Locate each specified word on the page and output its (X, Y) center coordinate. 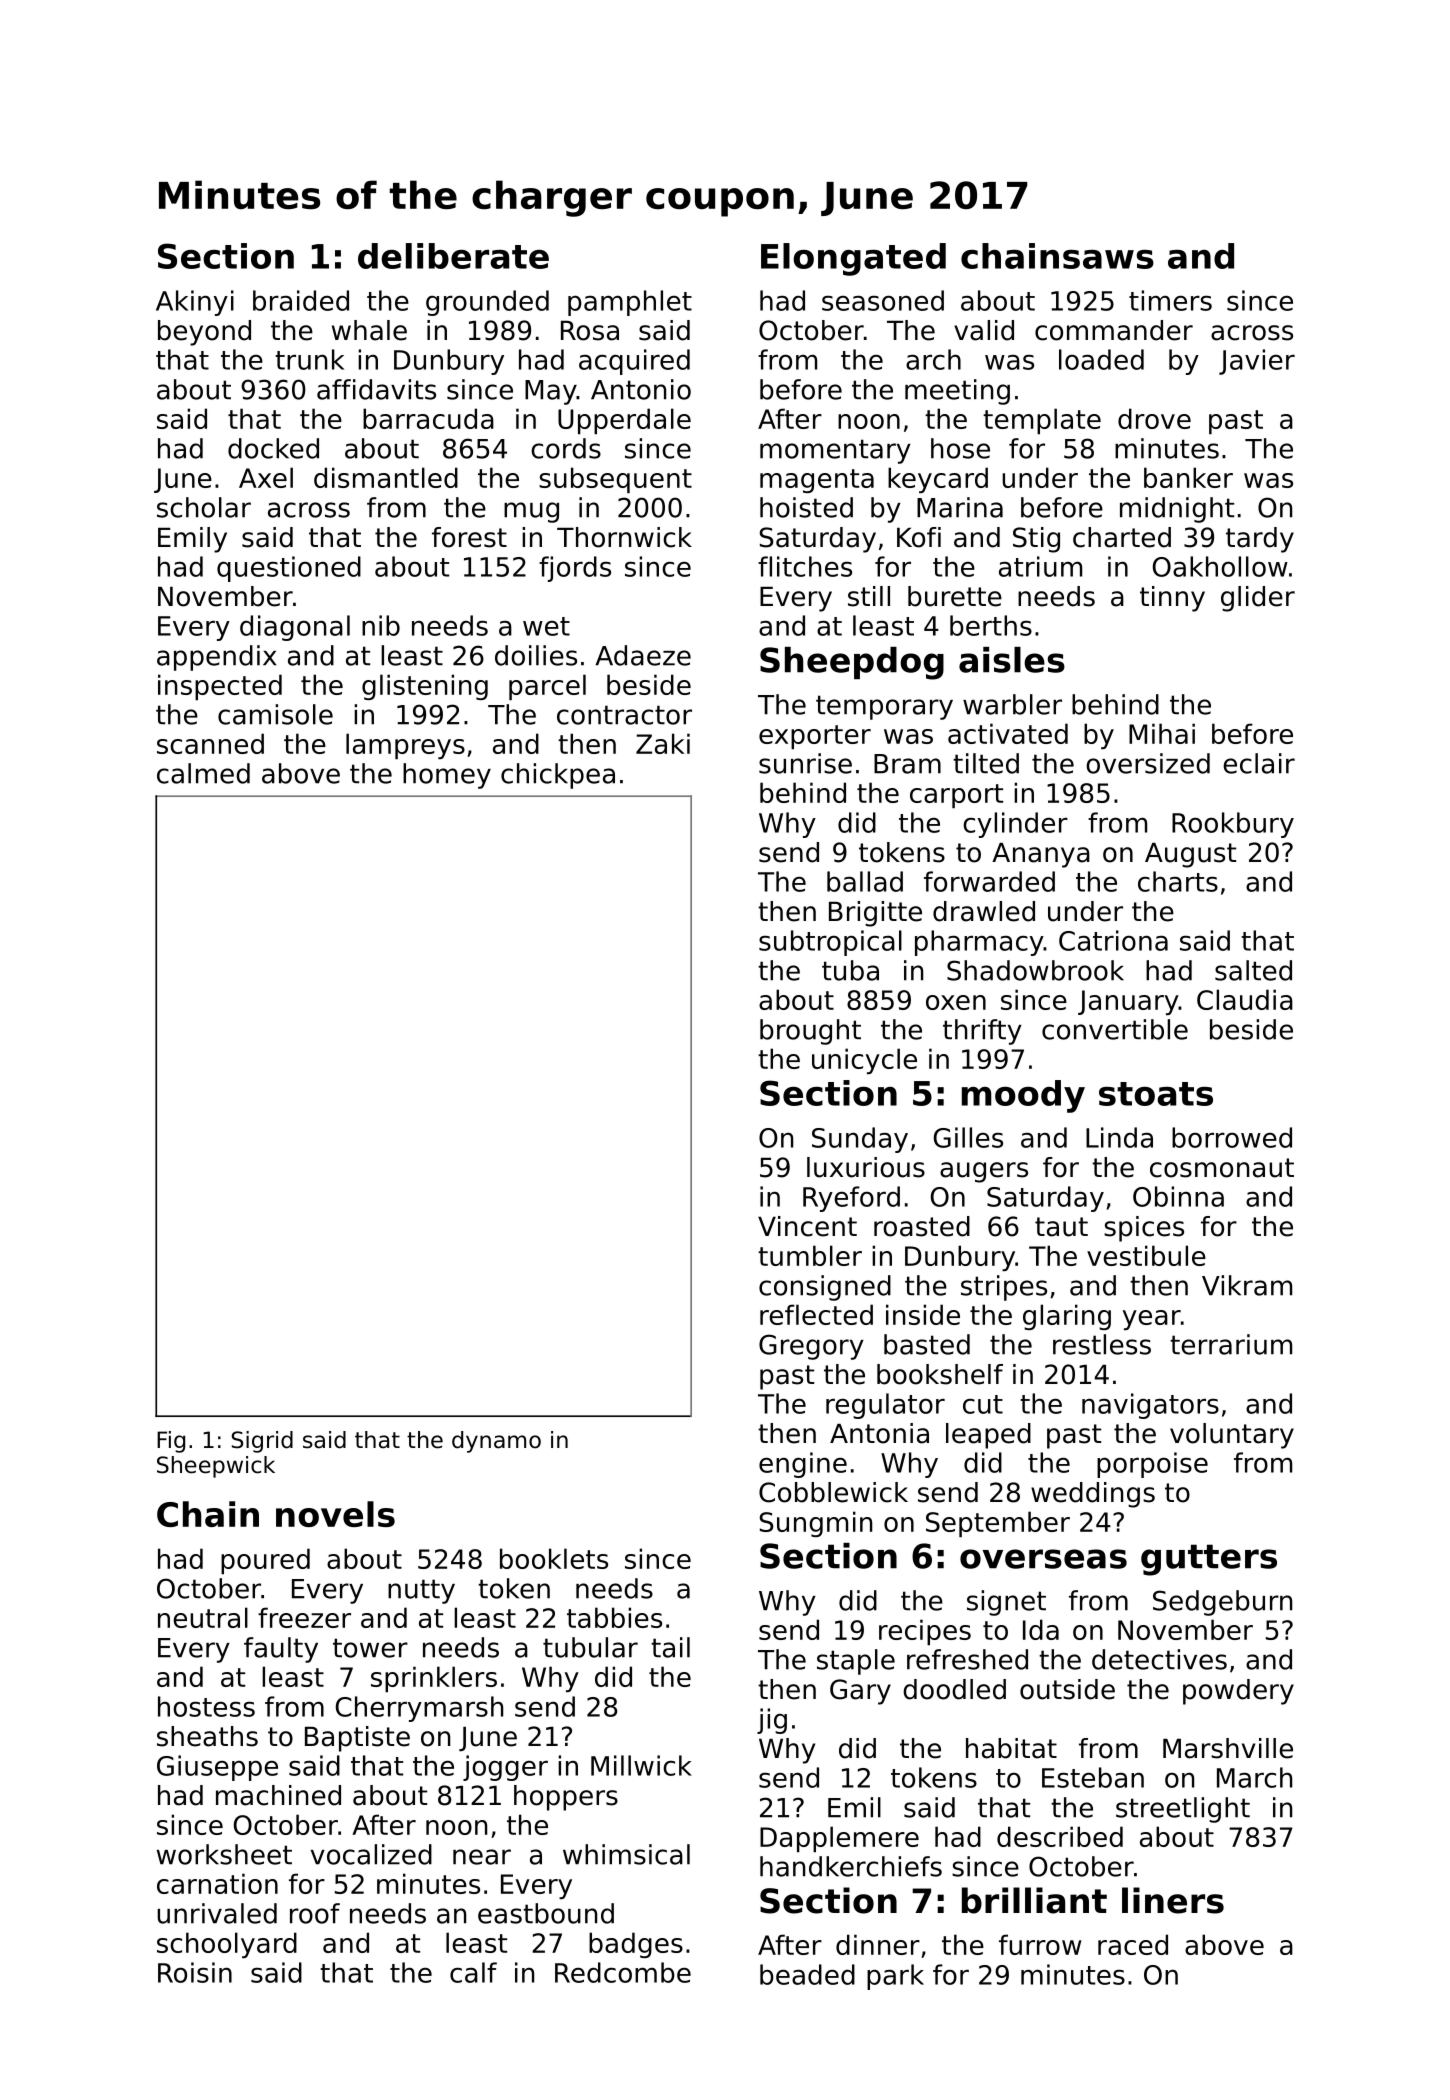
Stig (1036, 540)
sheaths (207, 1736)
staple (856, 1662)
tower (370, 1648)
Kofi (919, 537)
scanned (210, 743)
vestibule (1146, 1255)
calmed (203, 773)
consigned (825, 1288)
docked (273, 448)
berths (991, 625)
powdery (1238, 1692)
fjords (575, 569)
